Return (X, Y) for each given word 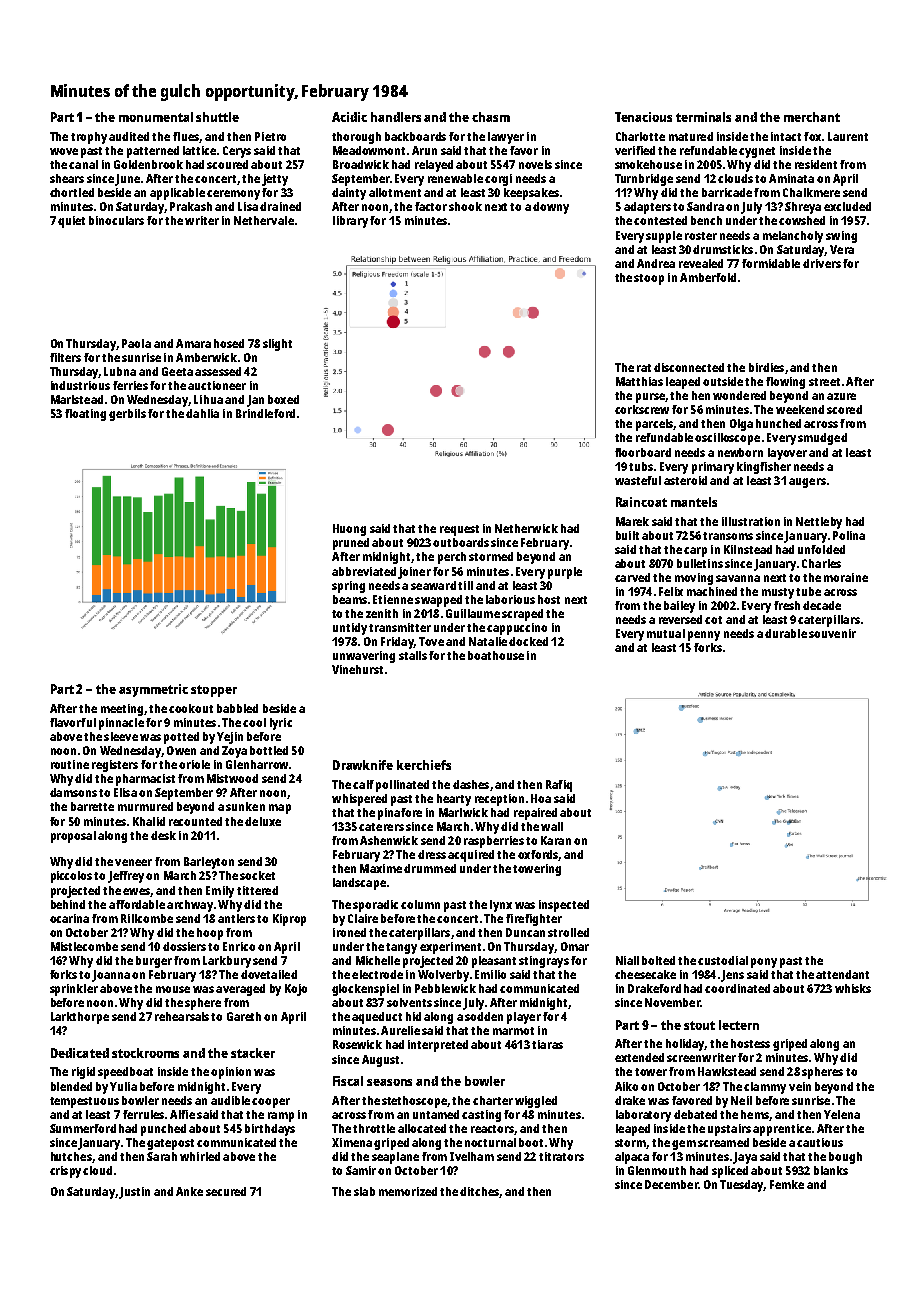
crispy (65, 1172)
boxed (283, 399)
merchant (812, 117)
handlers (396, 117)
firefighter (534, 920)
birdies (766, 367)
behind (68, 904)
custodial (723, 960)
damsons (73, 792)
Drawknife (363, 765)
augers (807, 483)
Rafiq (559, 786)
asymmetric (153, 690)
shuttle (217, 117)
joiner (414, 573)
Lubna (120, 371)
